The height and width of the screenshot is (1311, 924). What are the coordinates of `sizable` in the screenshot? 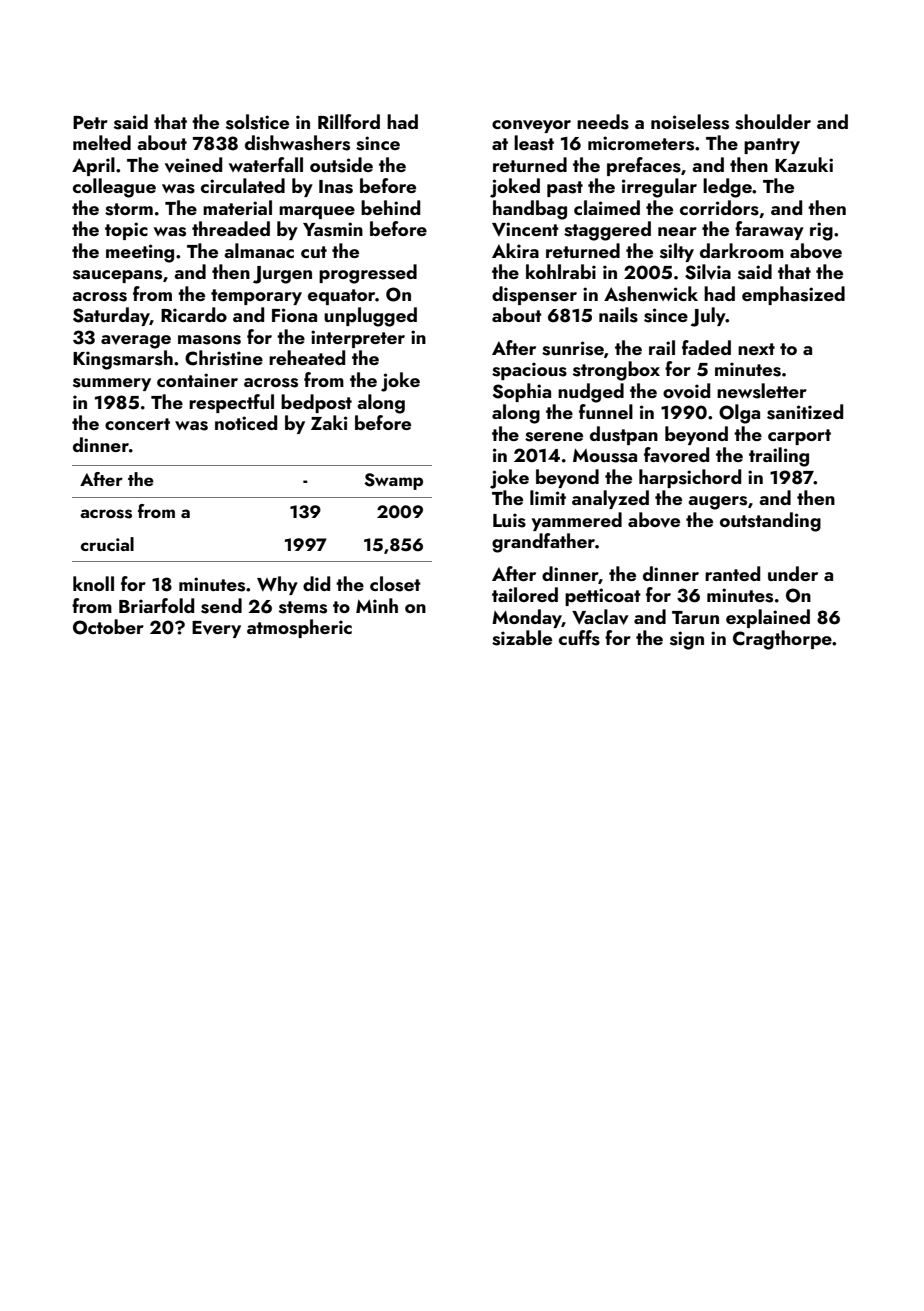 It's located at (522, 638).
